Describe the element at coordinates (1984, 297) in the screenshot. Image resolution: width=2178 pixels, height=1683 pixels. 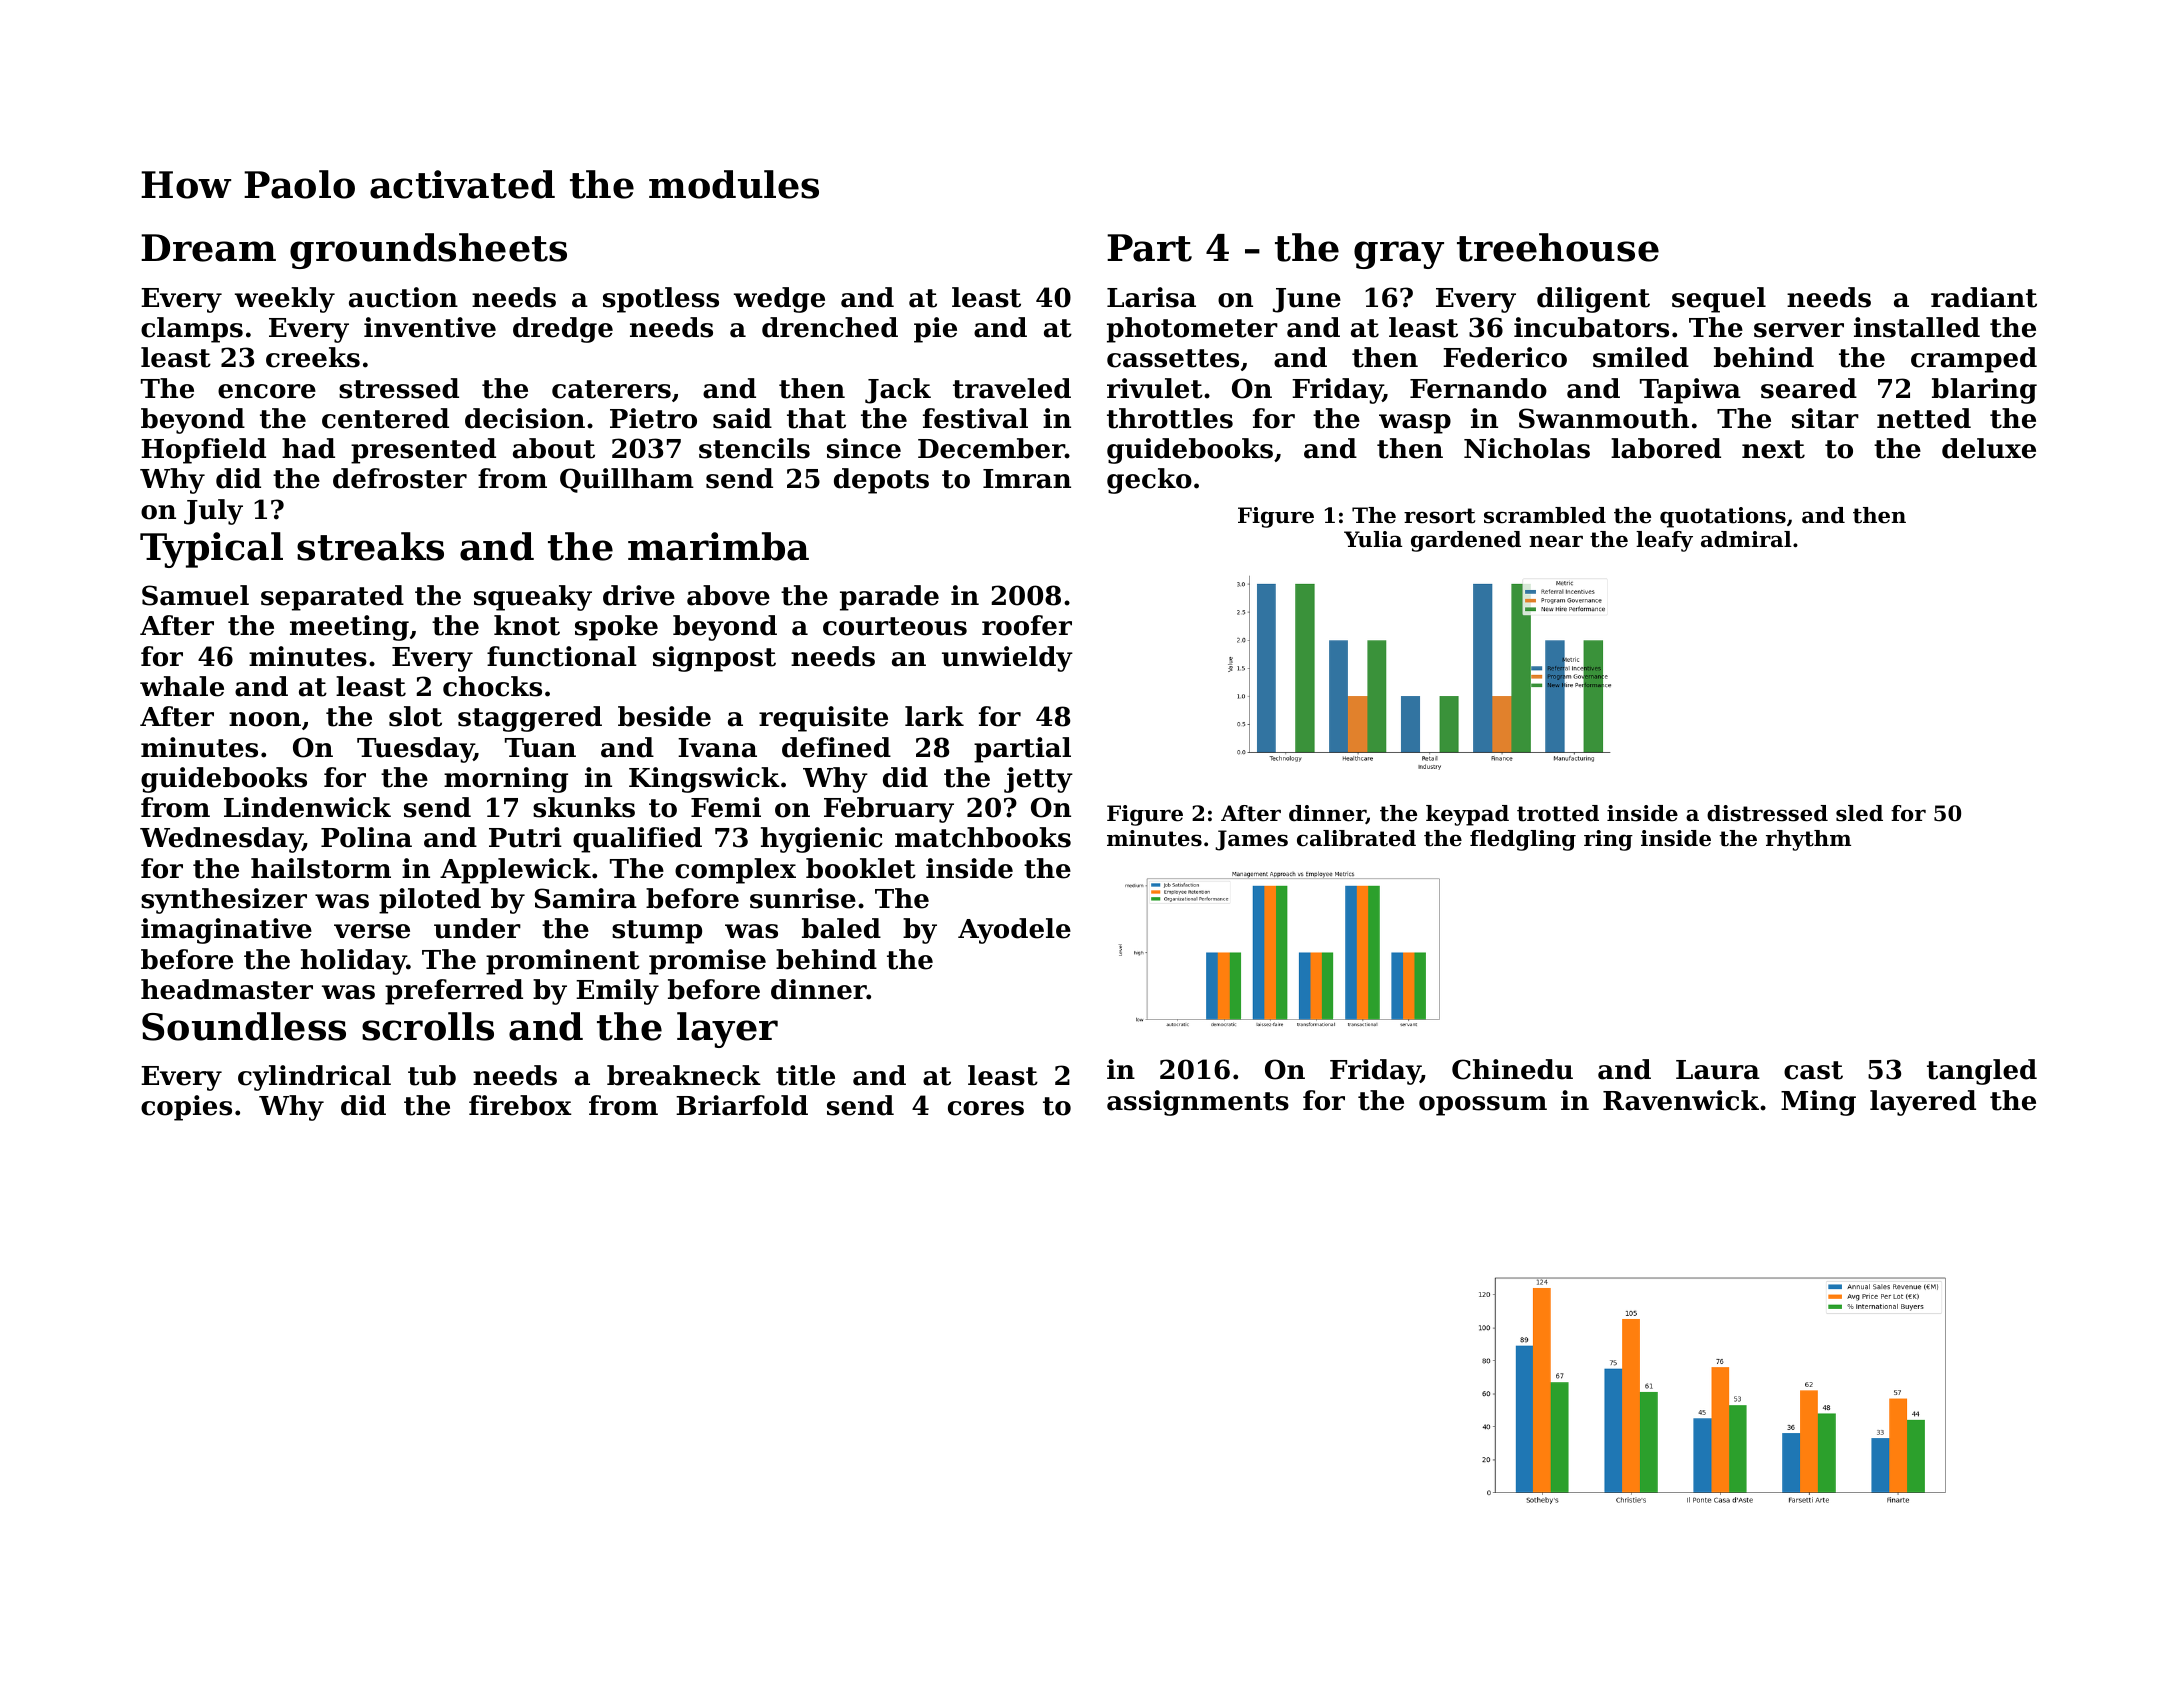
I see `radiant` at that location.
